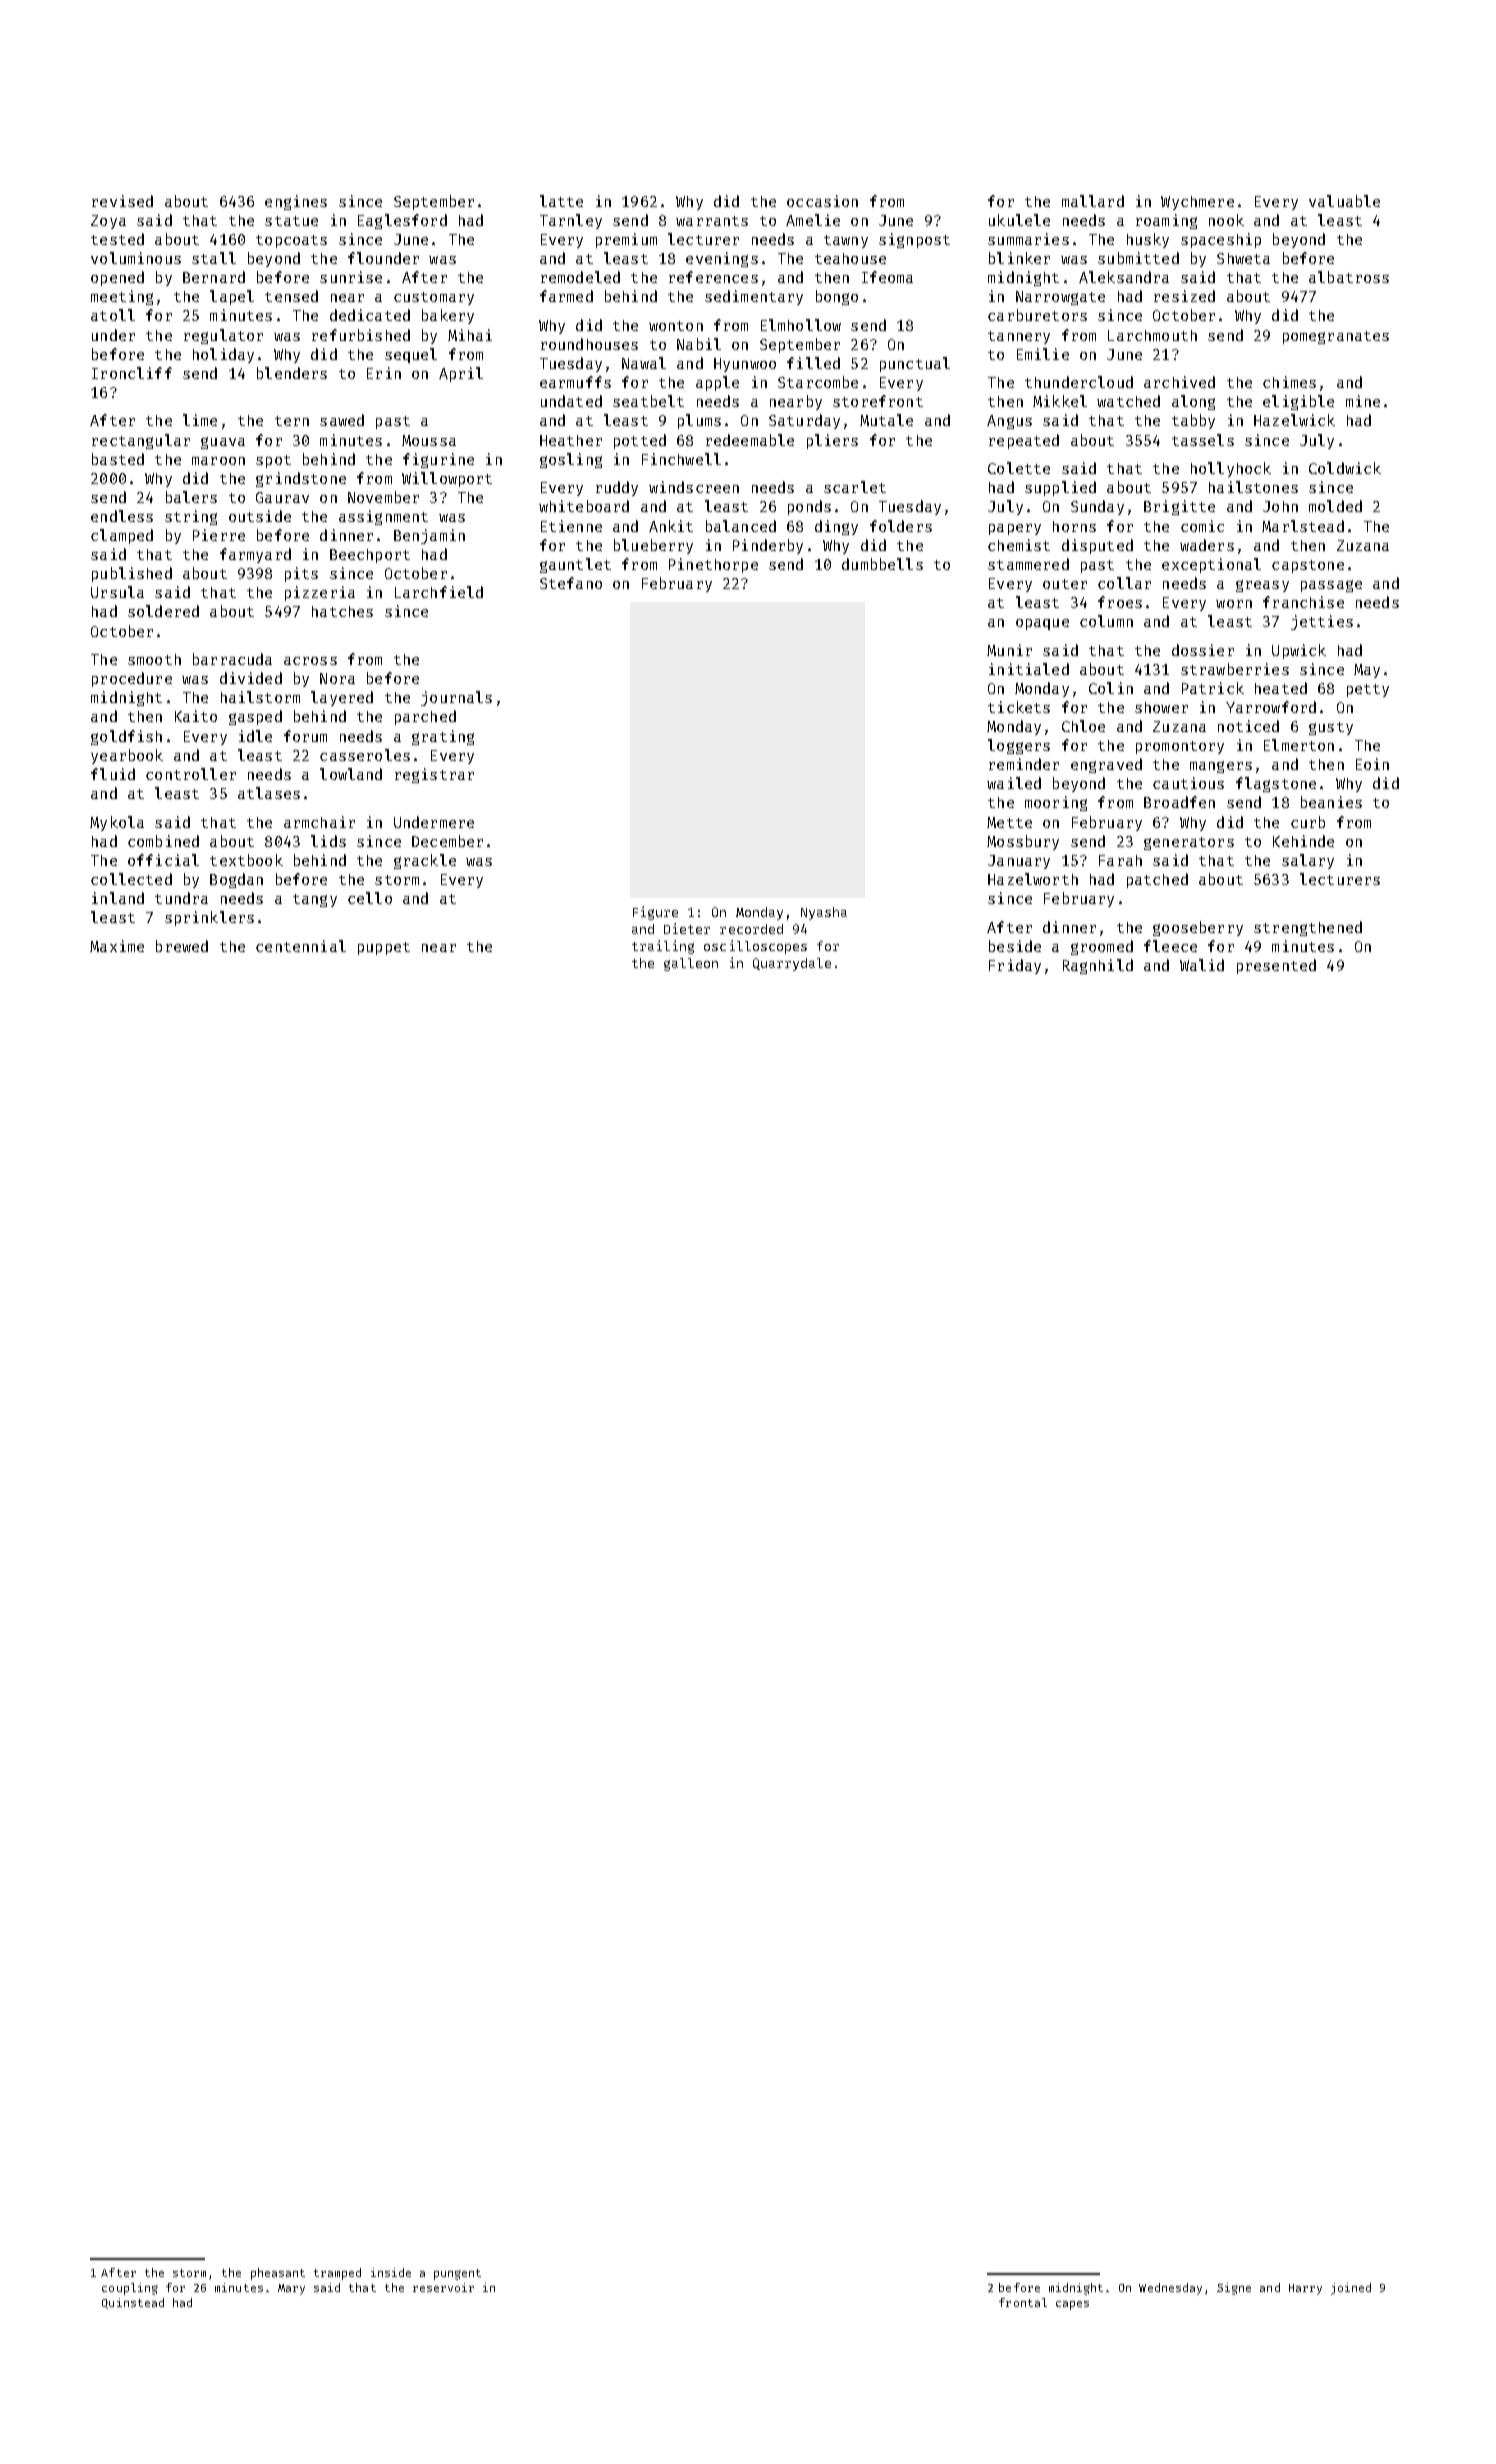 Image resolution: width=1496 pixels, height=2464 pixels. What do you see at coordinates (1344, 201) in the image?
I see `valuable` at bounding box center [1344, 201].
